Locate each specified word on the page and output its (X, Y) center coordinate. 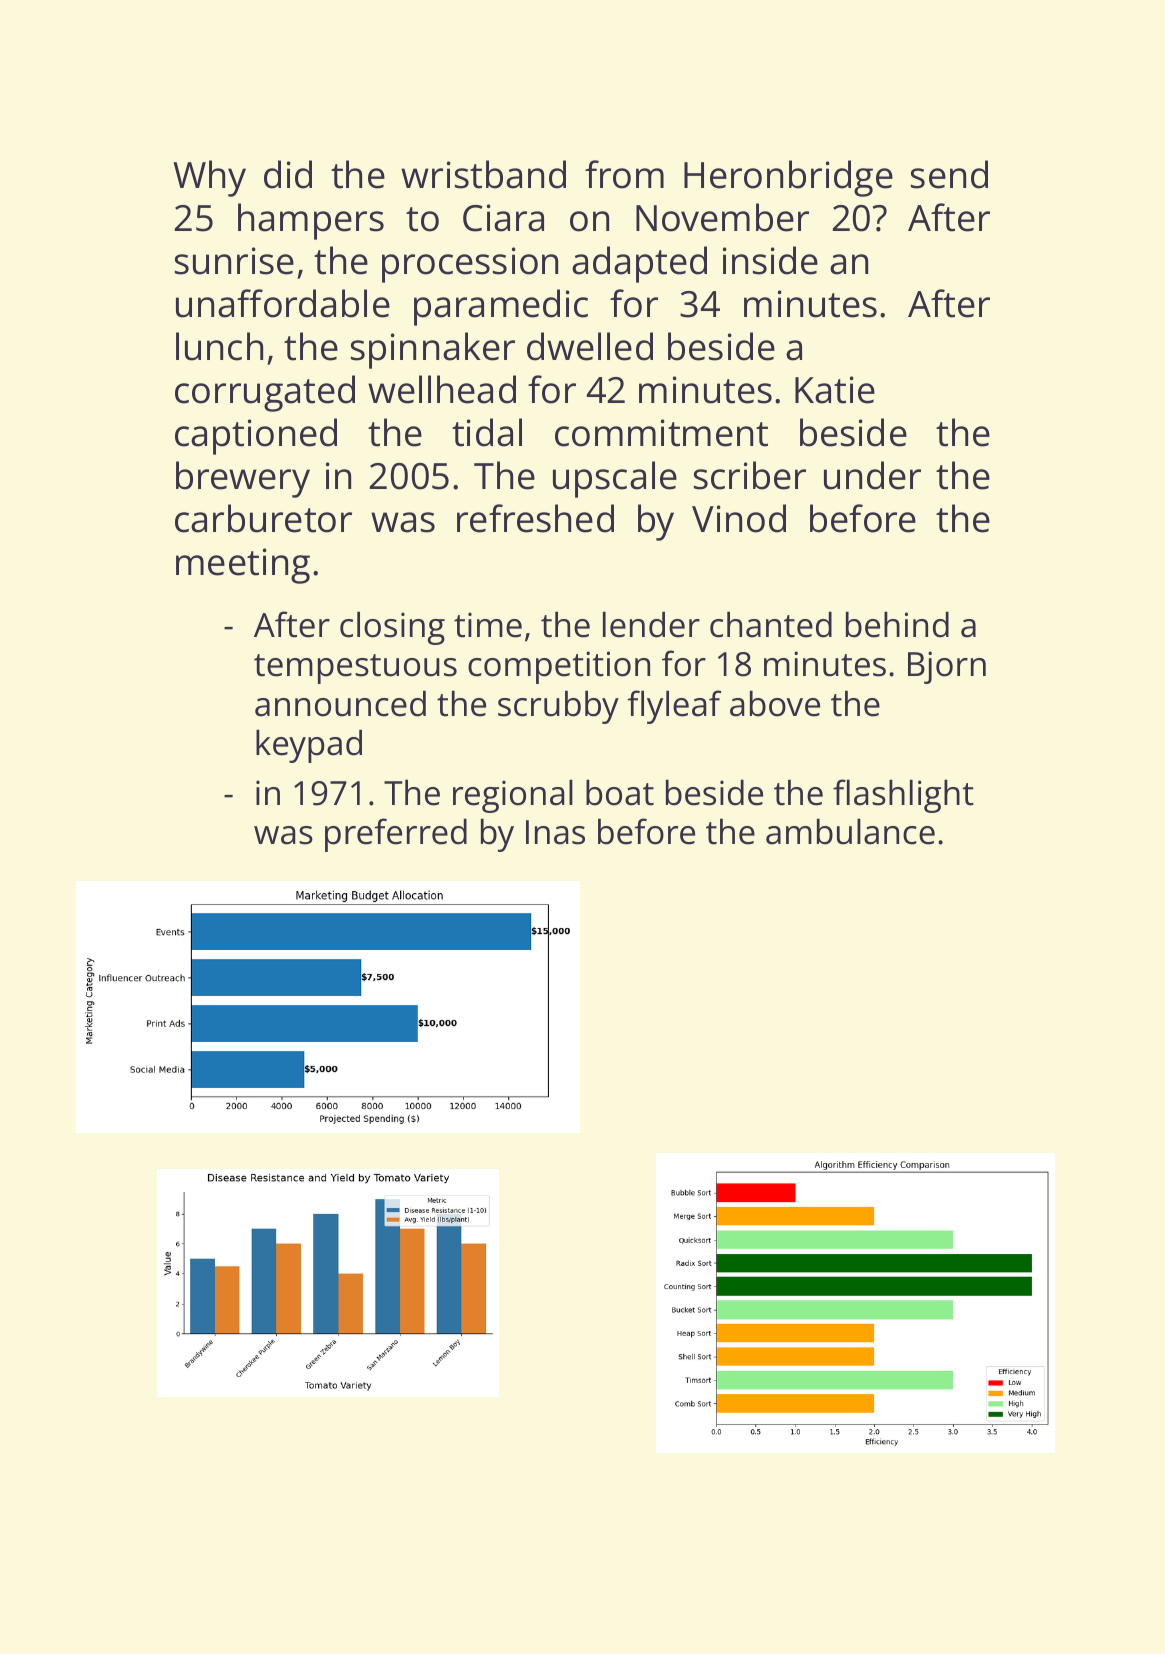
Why (209, 178)
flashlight (903, 796)
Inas (555, 832)
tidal (487, 432)
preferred (396, 835)
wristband (483, 174)
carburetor (263, 518)
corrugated (265, 393)
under (872, 475)
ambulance (850, 831)
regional (513, 796)
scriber (750, 475)
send (949, 174)
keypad (309, 746)
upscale (615, 479)
